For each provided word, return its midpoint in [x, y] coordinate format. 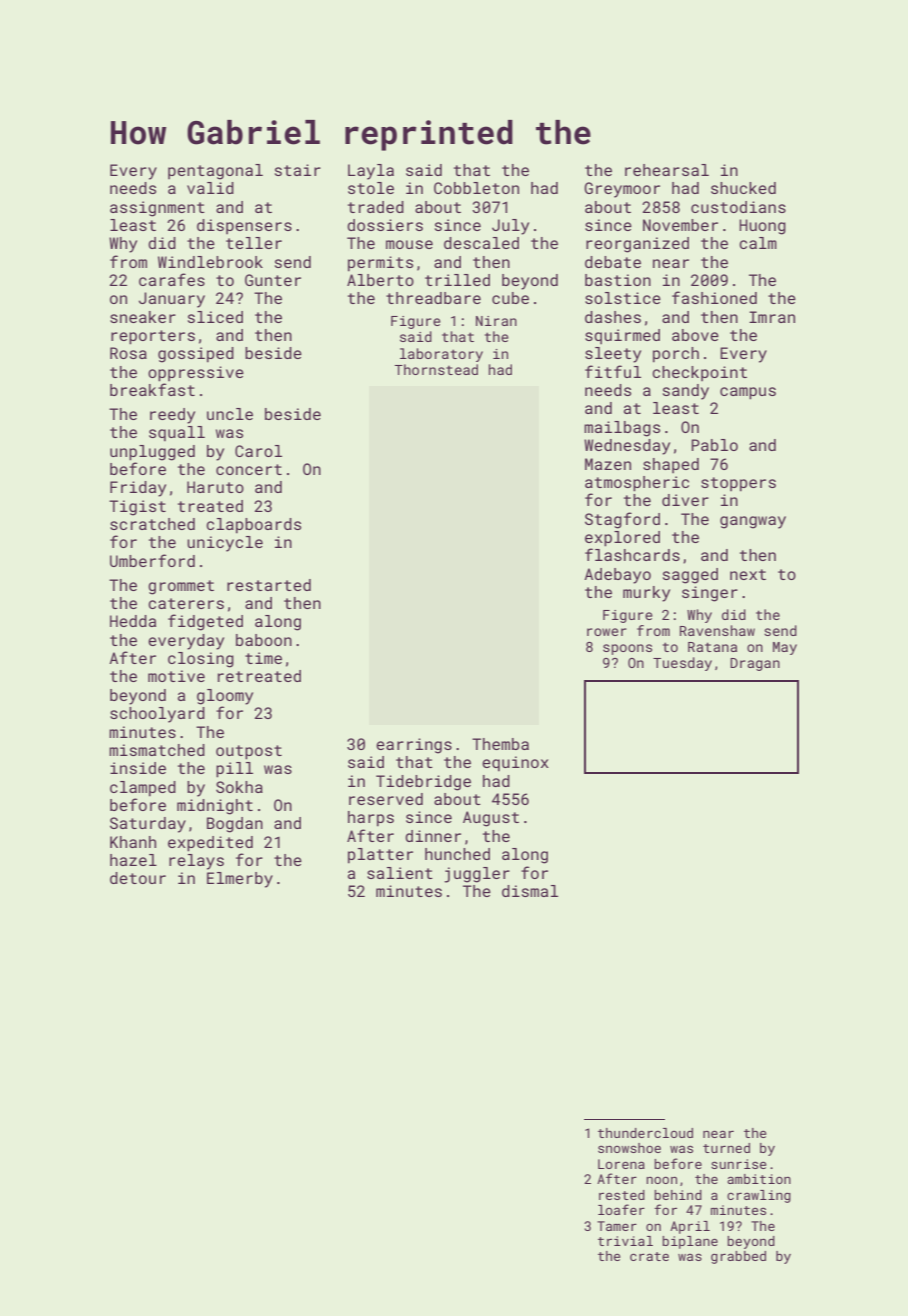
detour [138, 878]
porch [676, 355]
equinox [515, 763]
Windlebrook [210, 262]
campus [748, 393]
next [748, 574]
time [263, 658]
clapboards [253, 526]
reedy [172, 416]
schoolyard [157, 715]
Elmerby [240, 880]
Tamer [617, 1226]
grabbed [738, 1257]
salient [400, 873]
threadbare [433, 298]
